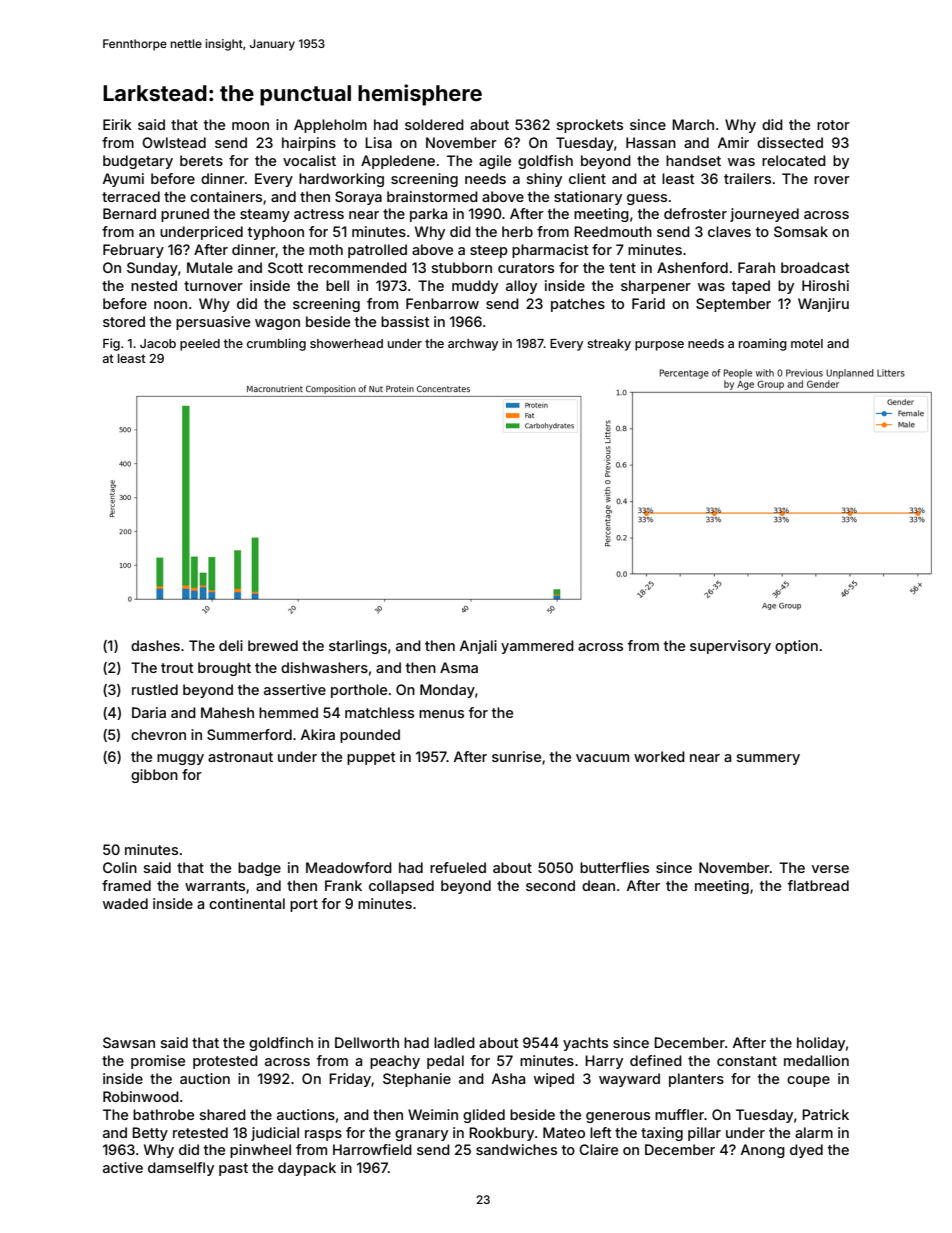 The width and height of the screenshot is (952, 1233). I want to click on crumbling, so click(276, 344).
